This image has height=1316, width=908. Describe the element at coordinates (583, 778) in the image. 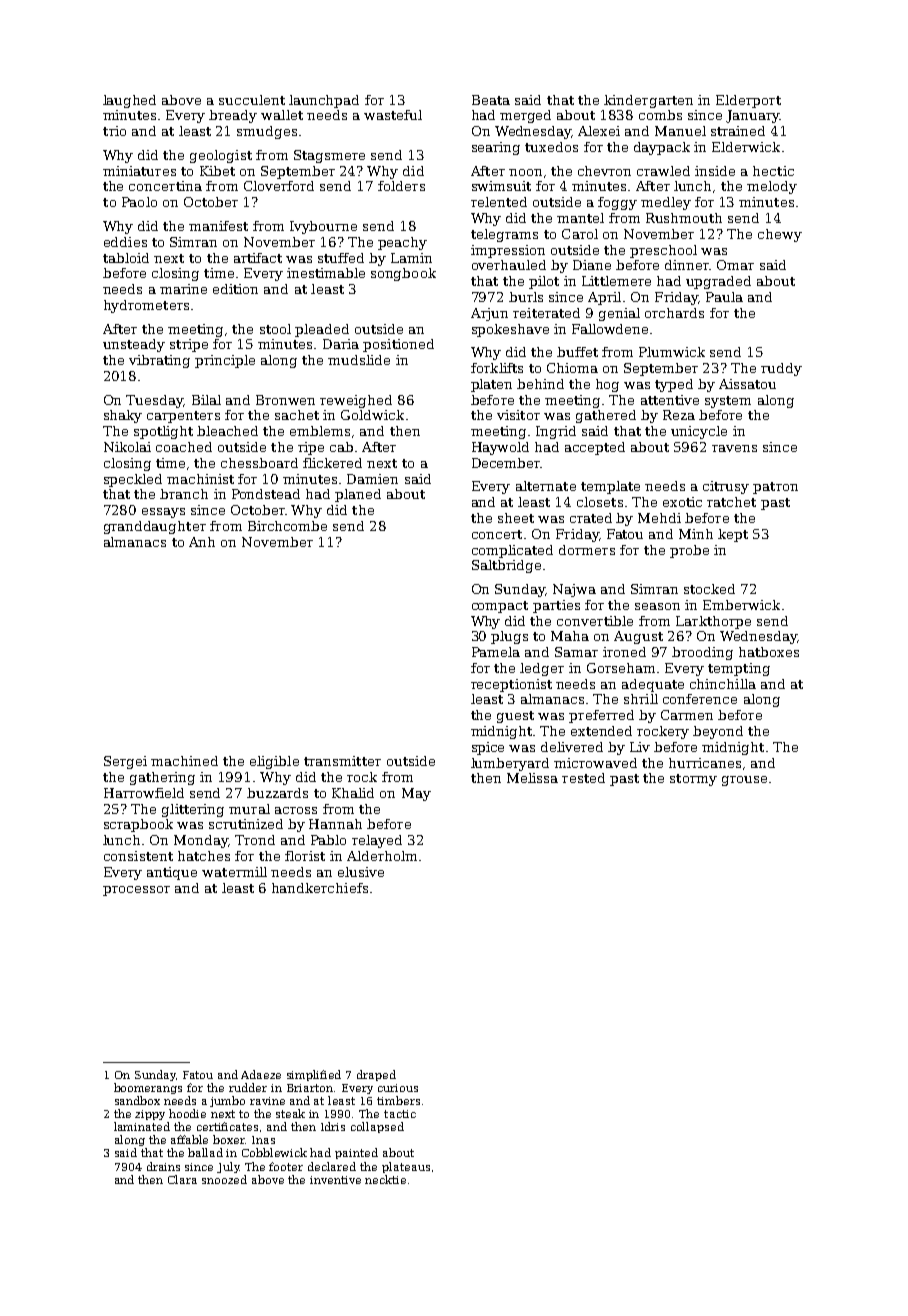

I see `rested` at that location.
